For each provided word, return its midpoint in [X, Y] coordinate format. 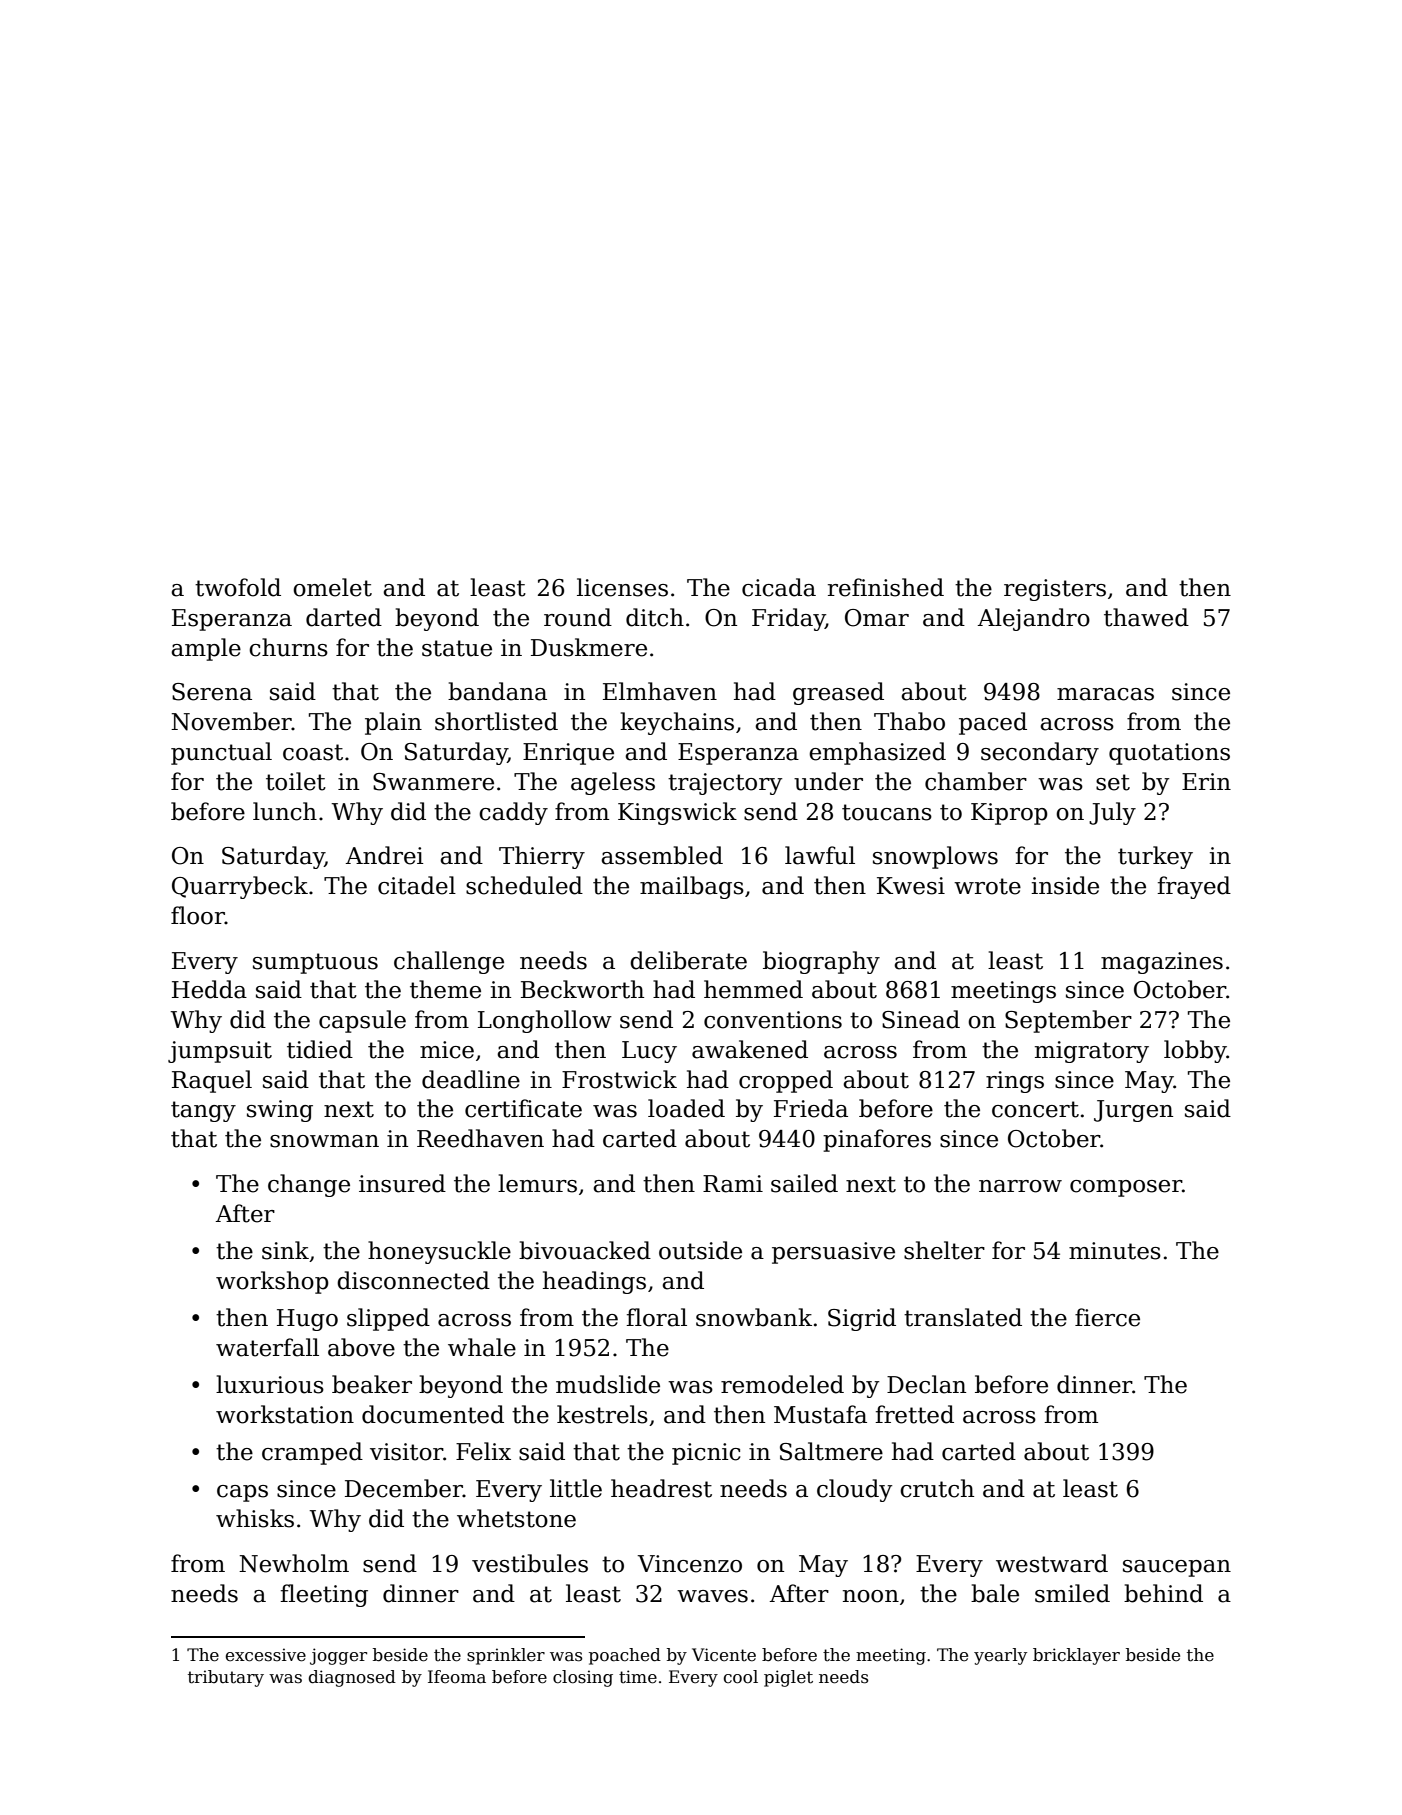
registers [1055, 590]
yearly [1000, 1656]
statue [457, 648]
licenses [622, 587]
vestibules [530, 1563]
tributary [226, 1678]
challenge [449, 962]
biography [821, 962]
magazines [1162, 963]
